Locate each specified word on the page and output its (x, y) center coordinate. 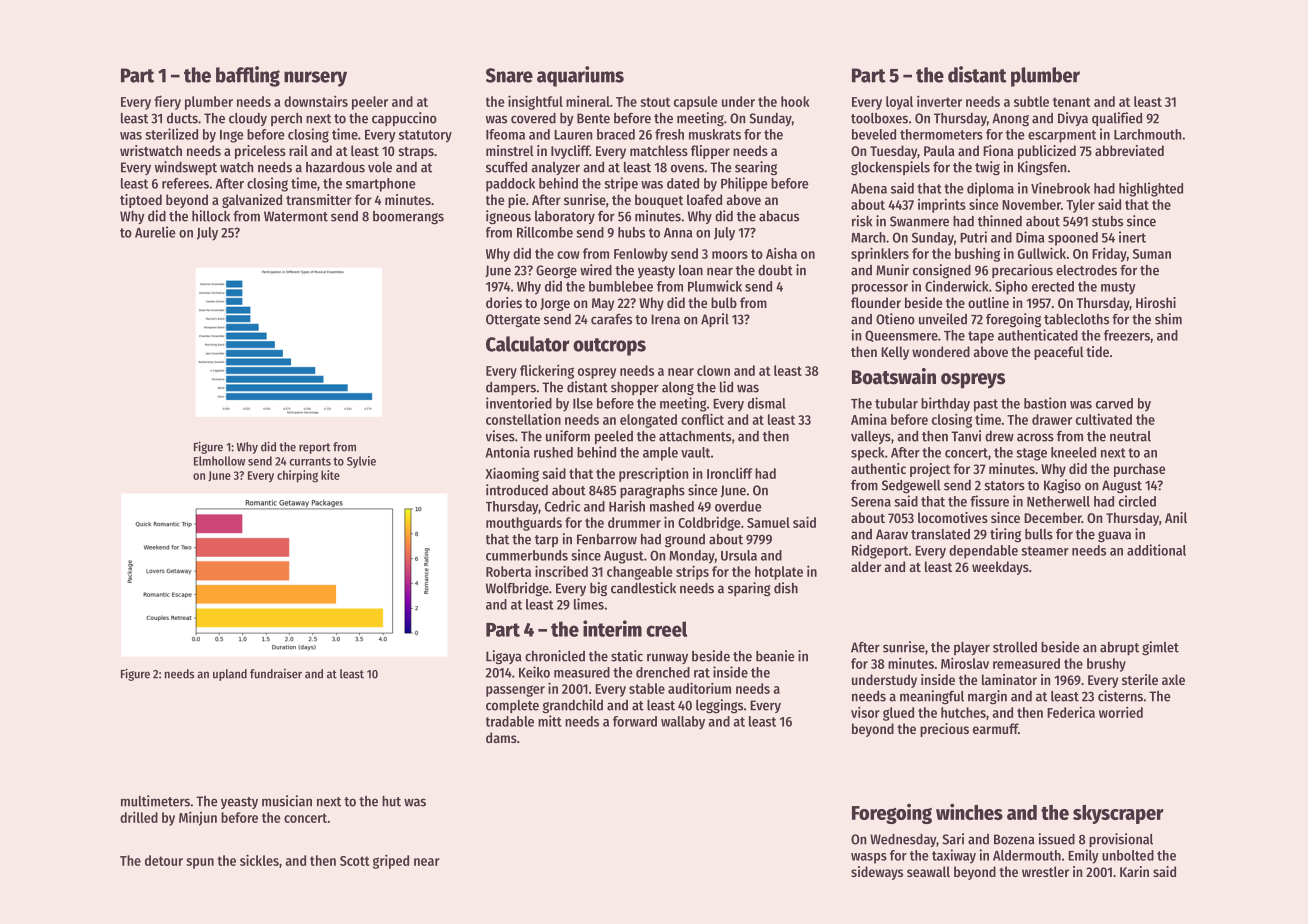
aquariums (580, 76)
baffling (248, 76)
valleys (871, 437)
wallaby (683, 723)
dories (504, 302)
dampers (511, 388)
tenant (1072, 102)
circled (1137, 501)
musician (287, 801)
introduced (517, 490)
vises (500, 436)
